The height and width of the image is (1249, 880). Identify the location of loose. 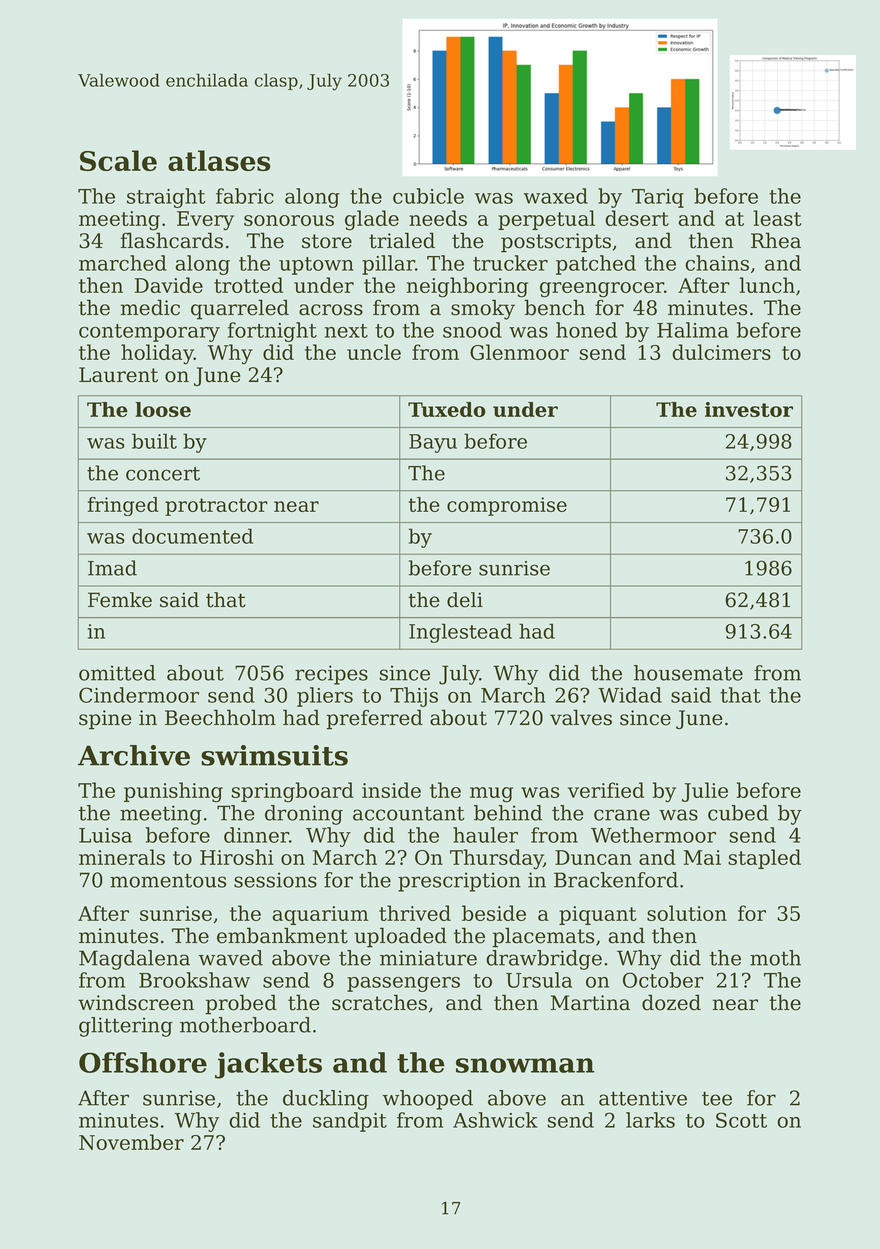
(163, 409).
